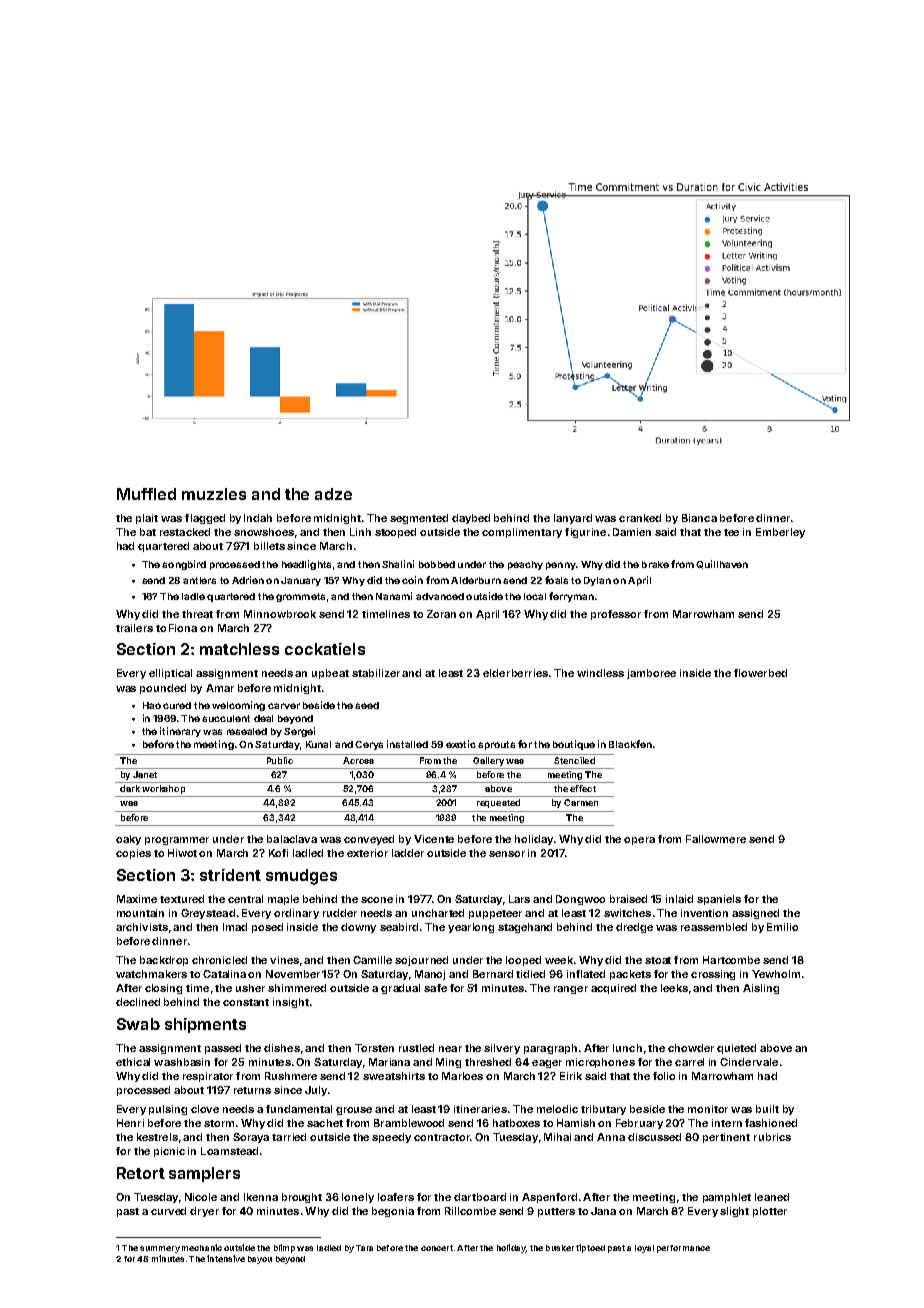 The width and height of the image is (924, 1308). I want to click on assigned, so click(755, 914).
